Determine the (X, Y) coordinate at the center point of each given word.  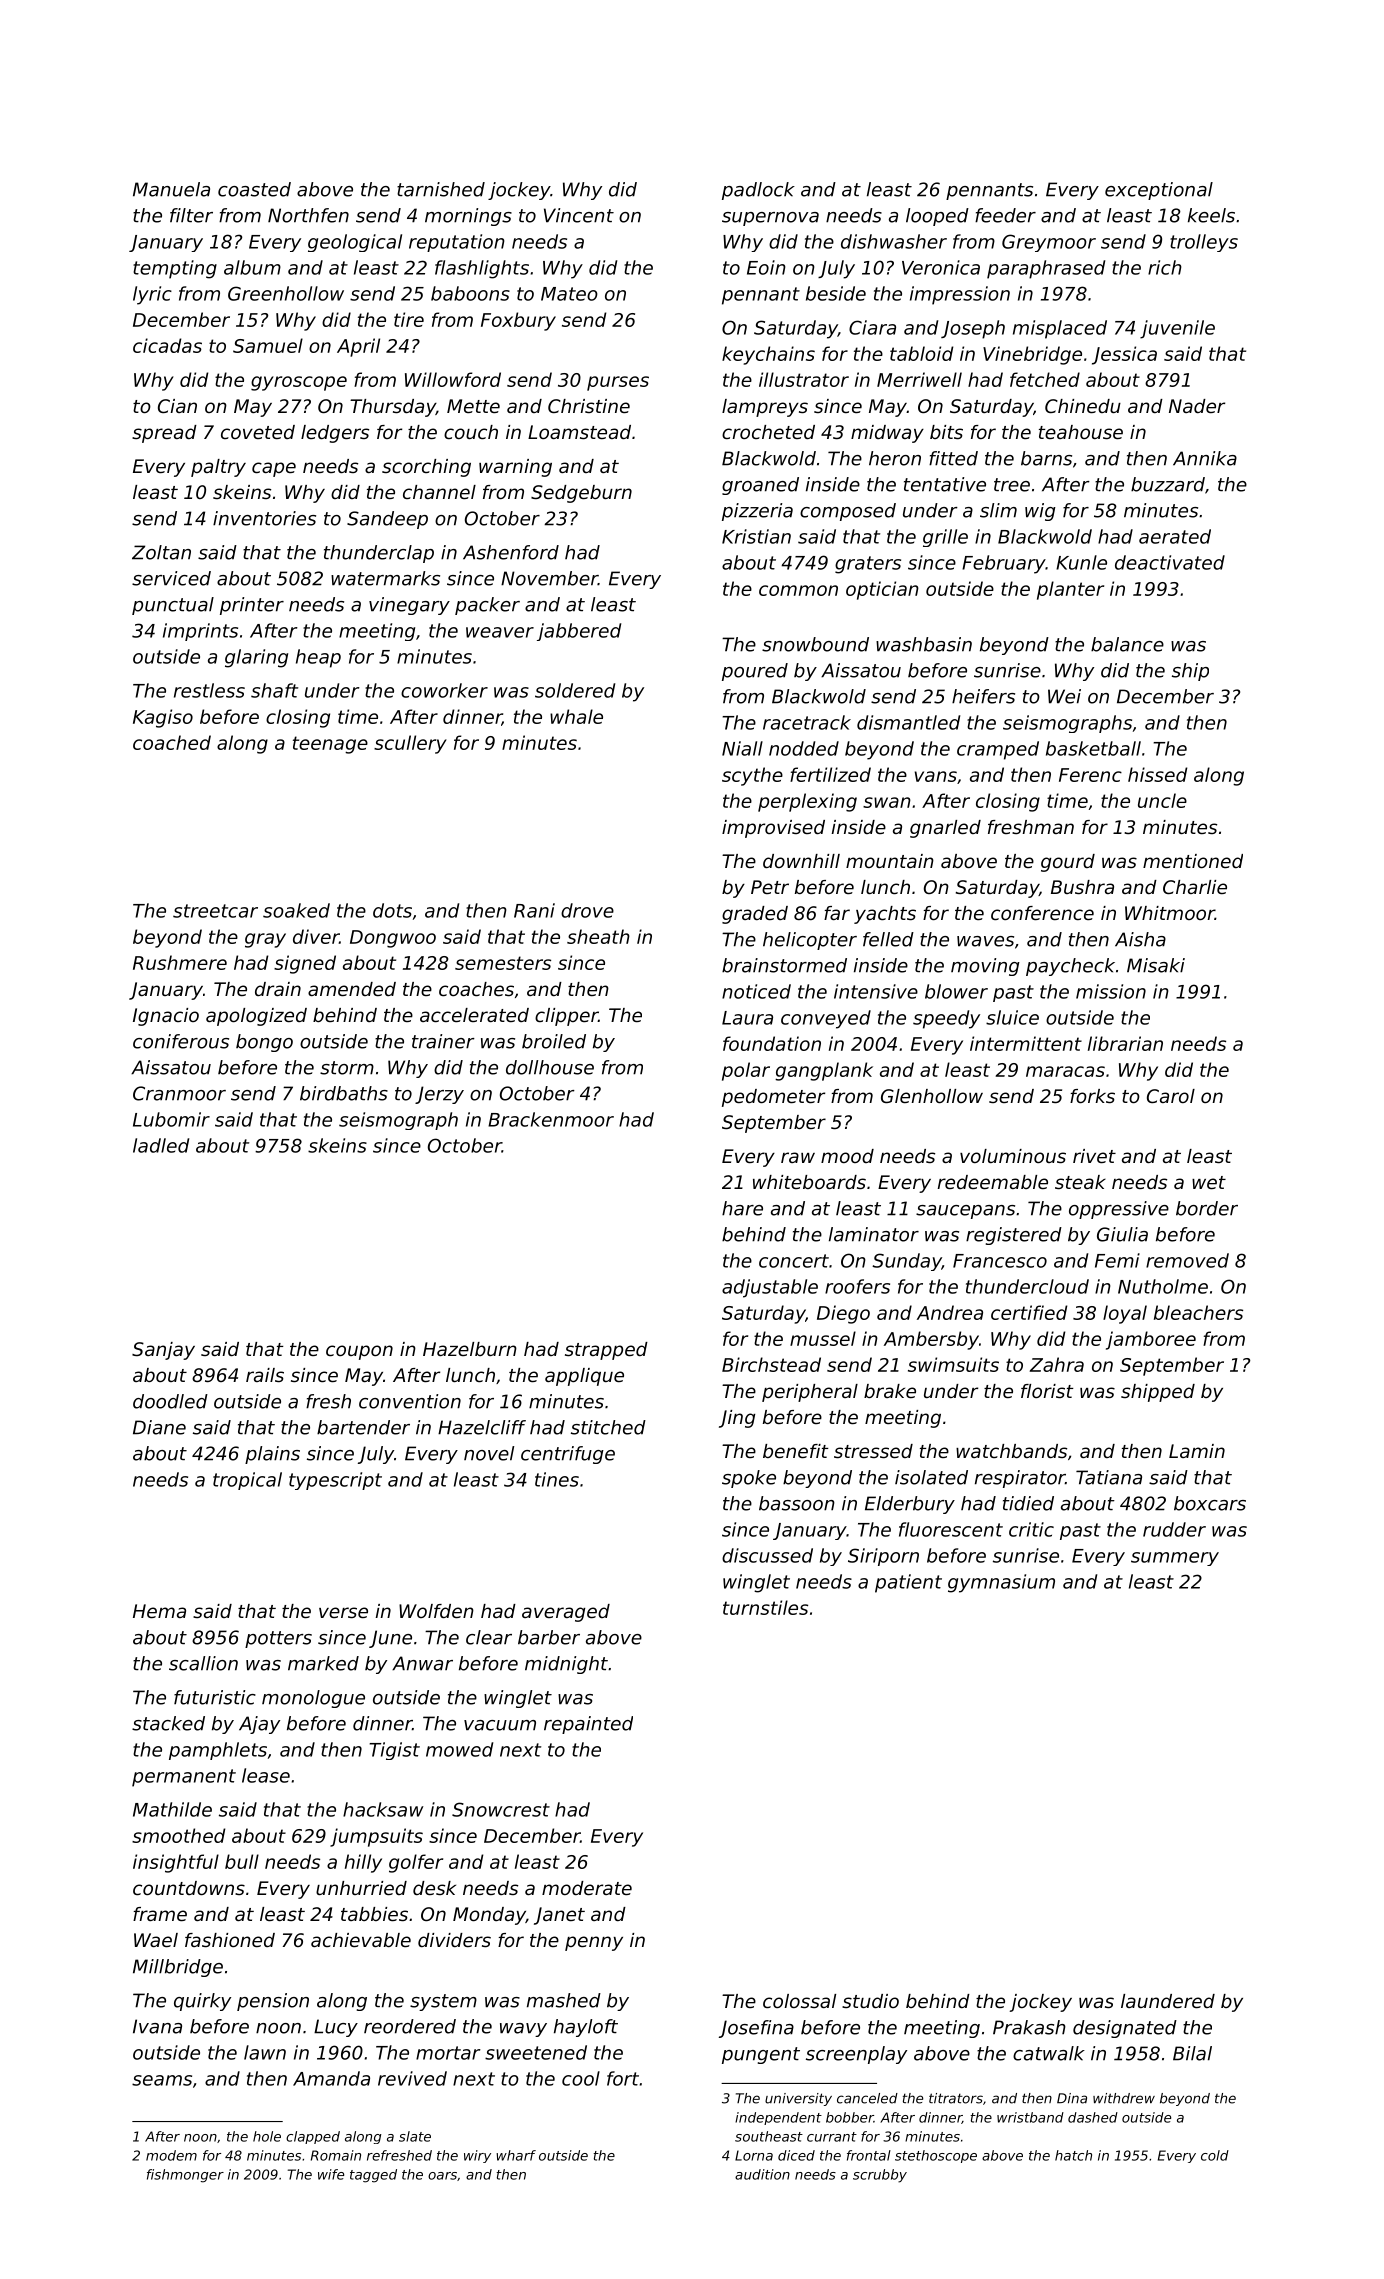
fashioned (230, 1940)
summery (1175, 1559)
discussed (767, 1555)
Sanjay (163, 1351)
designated (1125, 2029)
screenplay (856, 2055)
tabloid (921, 353)
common (798, 590)
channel (439, 492)
